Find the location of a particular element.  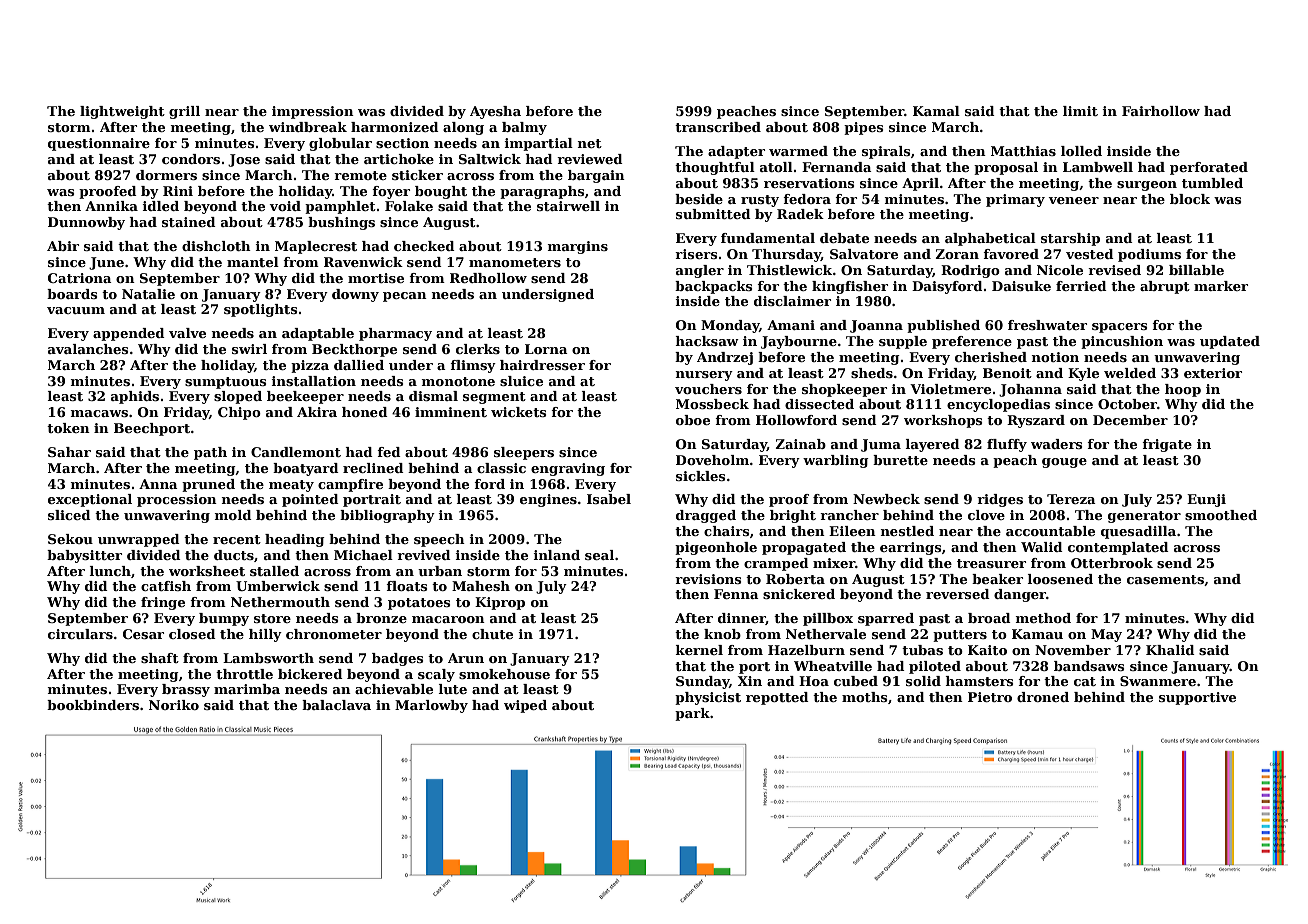

dinner is located at coordinates (742, 619).
